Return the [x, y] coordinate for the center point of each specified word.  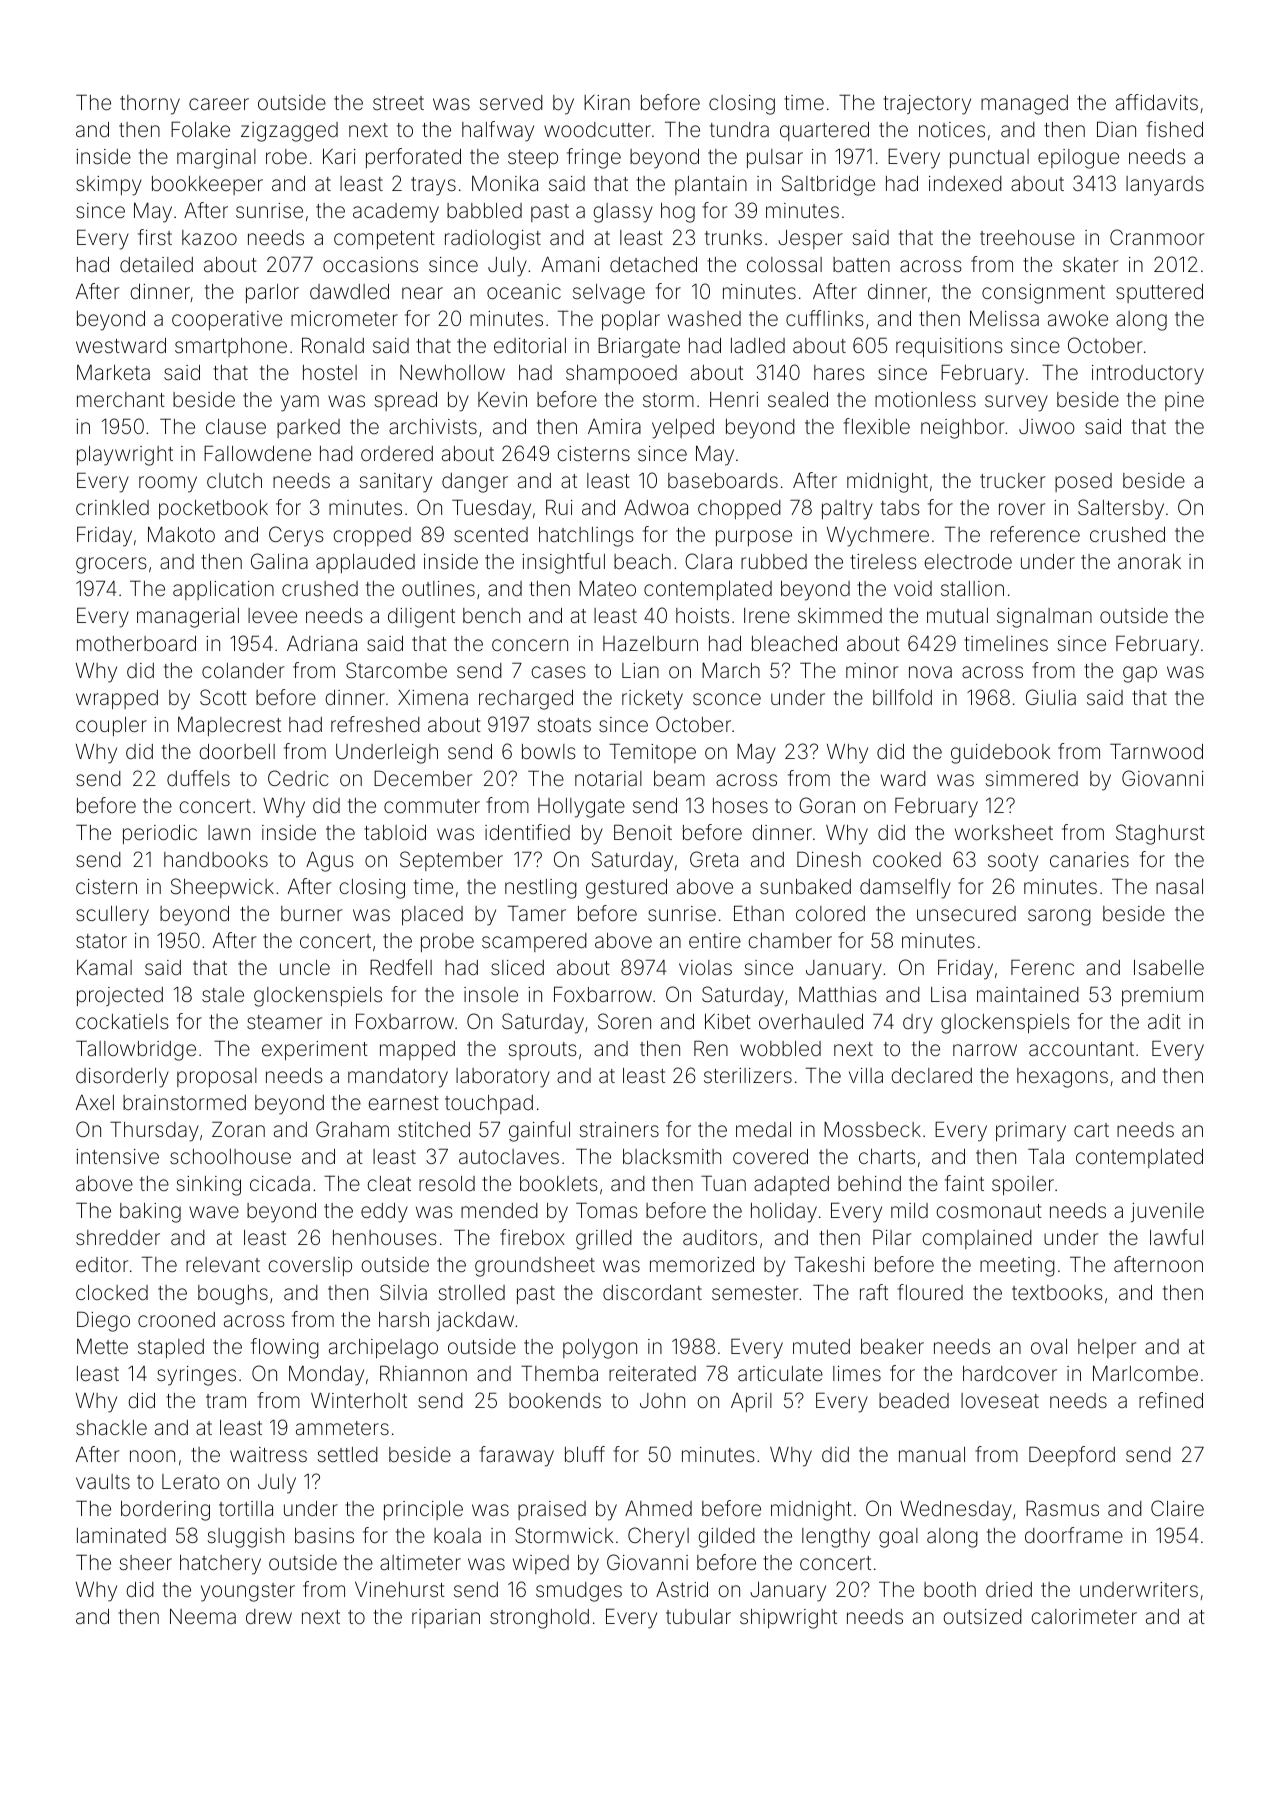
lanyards [1165, 186]
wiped [541, 1564]
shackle [111, 1427]
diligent [421, 618]
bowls [549, 751]
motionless [925, 399]
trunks [733, 237]
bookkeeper [207, 185]
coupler [111, 726]
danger [475, 483]
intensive [117, 1156]
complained [977, 1239]
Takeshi [829, 1264]
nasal [1179, 886]
